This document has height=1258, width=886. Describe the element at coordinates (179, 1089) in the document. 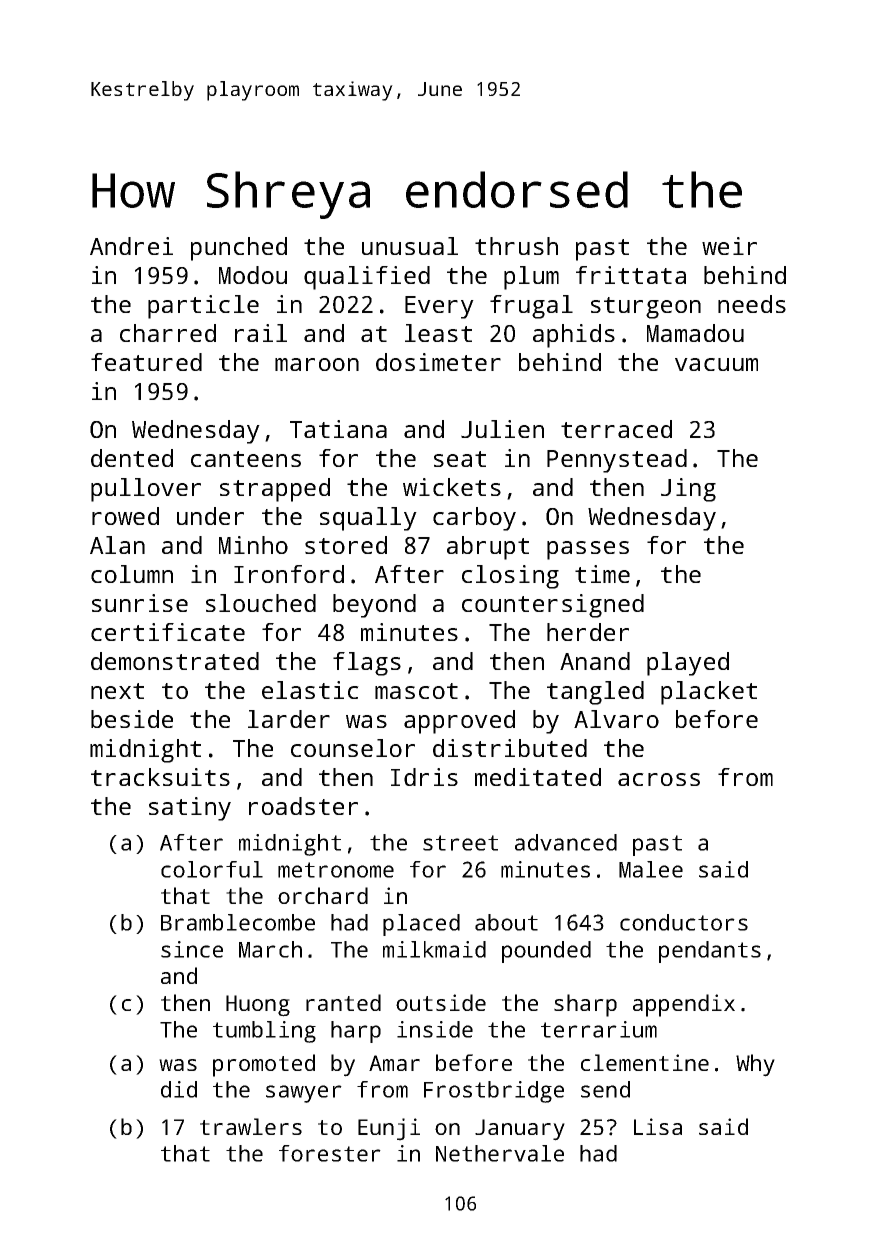

I see `did` at that location.
